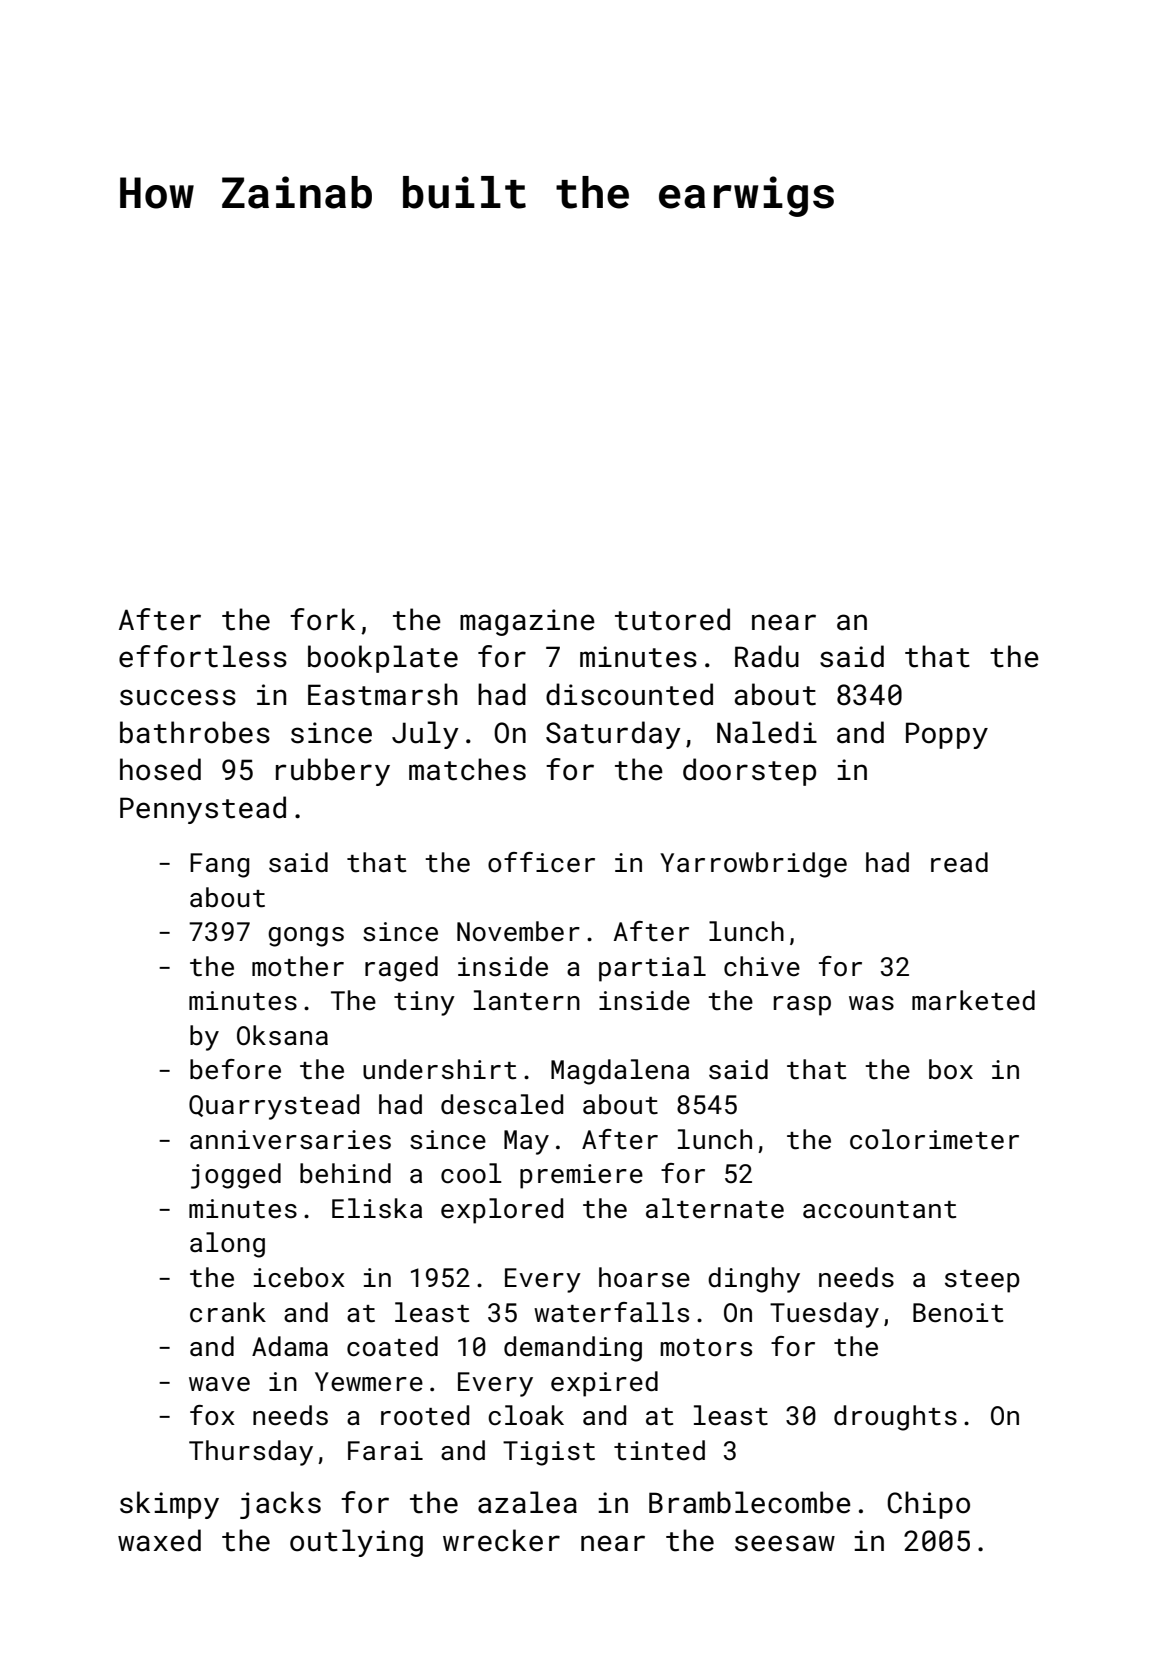 The width and height of the page is (1165, 1654). Describe the element at coordinates (322, 619) in the page. I see `fork` at that location.
